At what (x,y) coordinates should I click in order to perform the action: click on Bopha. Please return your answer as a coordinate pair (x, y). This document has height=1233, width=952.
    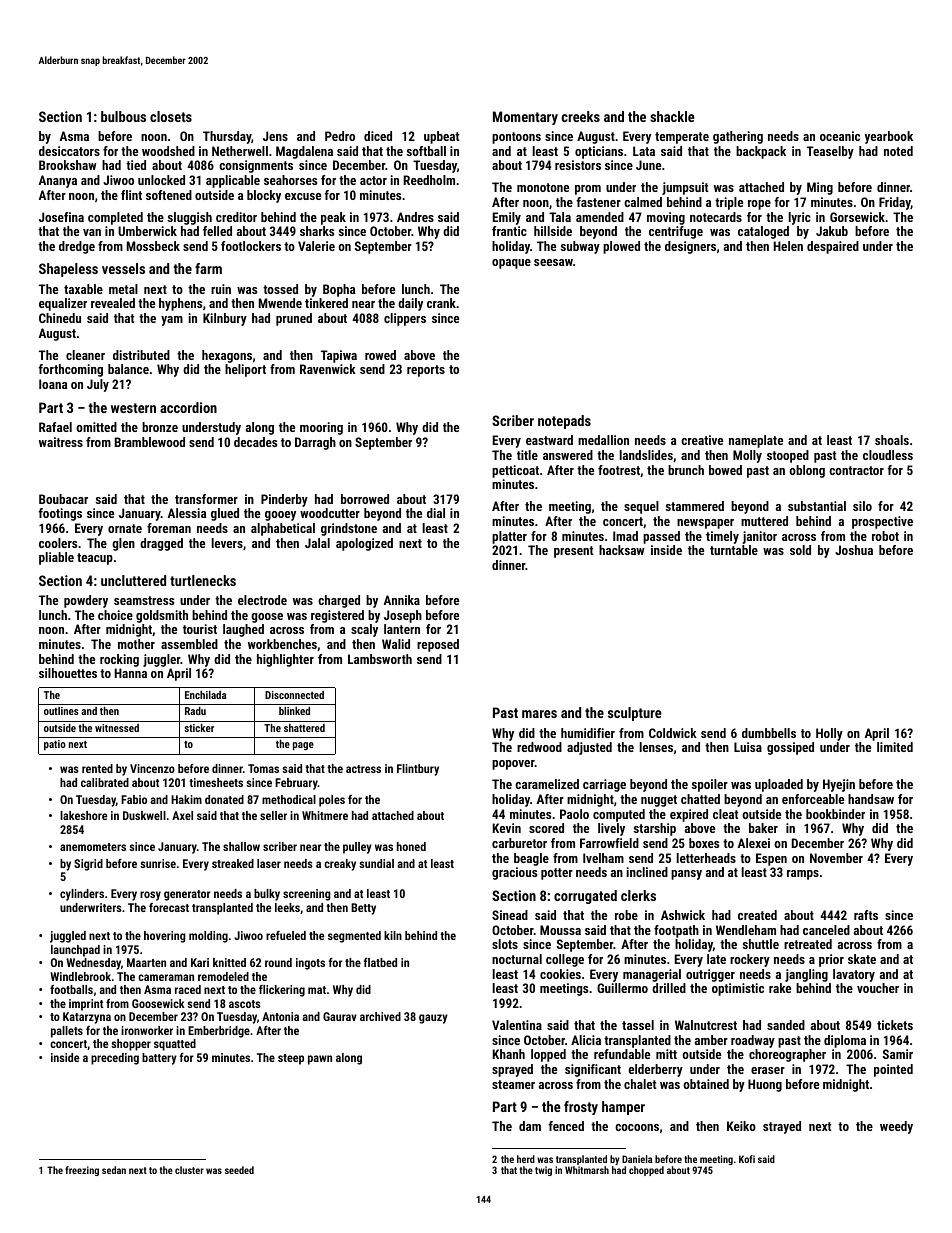
    Looking at the image, I should click on (339, 290).
